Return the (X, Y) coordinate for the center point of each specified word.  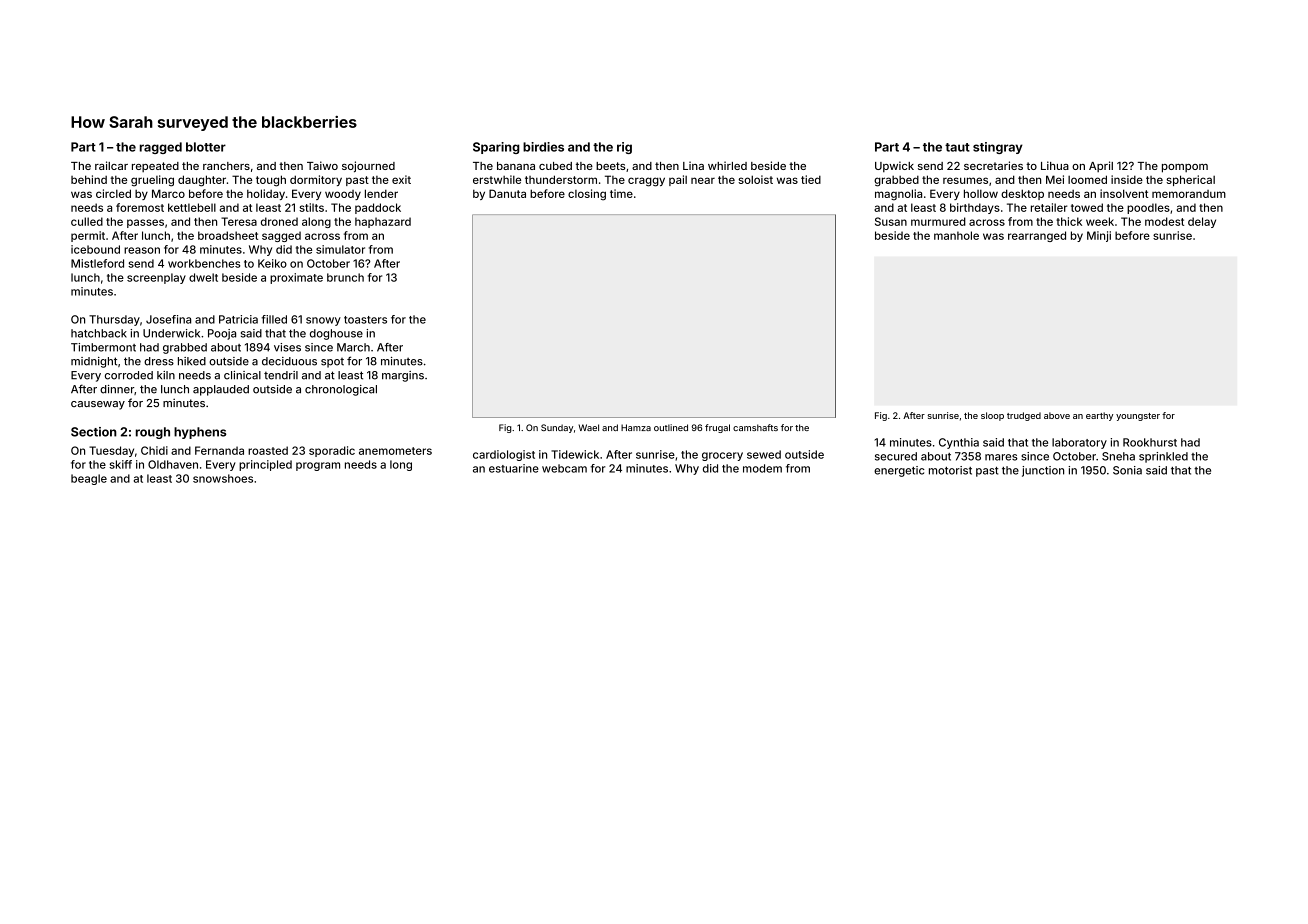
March (353, 347)
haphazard (383, 222)
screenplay (156, 278)
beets (611, 166)
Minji (1099, 236)
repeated (155, 167)
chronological (341, 390)
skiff (120, 464)
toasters (365, 320)
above (1057, 415)
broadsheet (228, 235)
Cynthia (959, 443)
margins (403, 376)
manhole (956, 235)
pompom (1185, 168)
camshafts (755, 427)
